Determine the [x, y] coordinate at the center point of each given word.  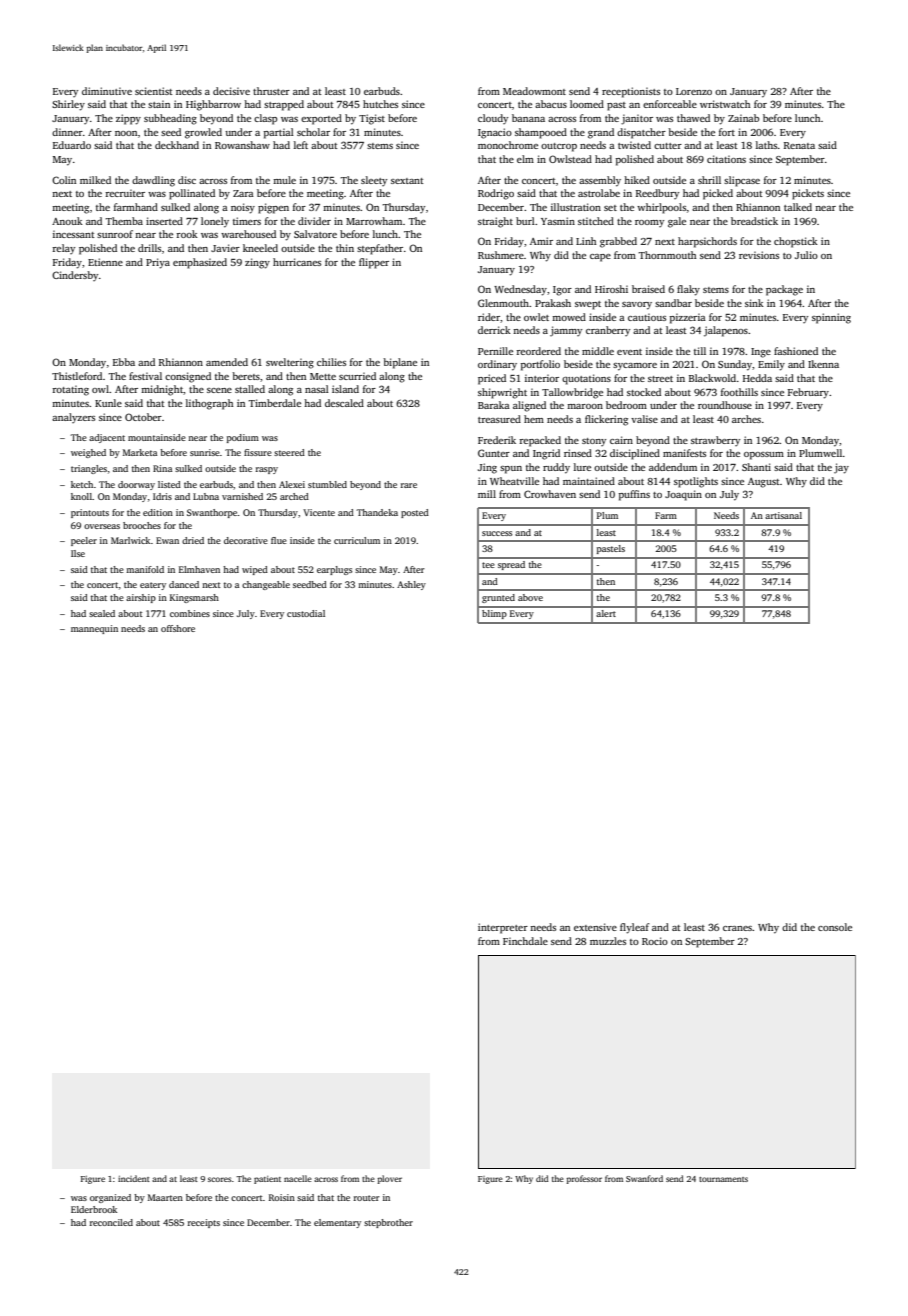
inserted [164, 221]
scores [220, 1179]
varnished [242, 496]
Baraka [494, 405]
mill [487, 494]
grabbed [618, 242]
